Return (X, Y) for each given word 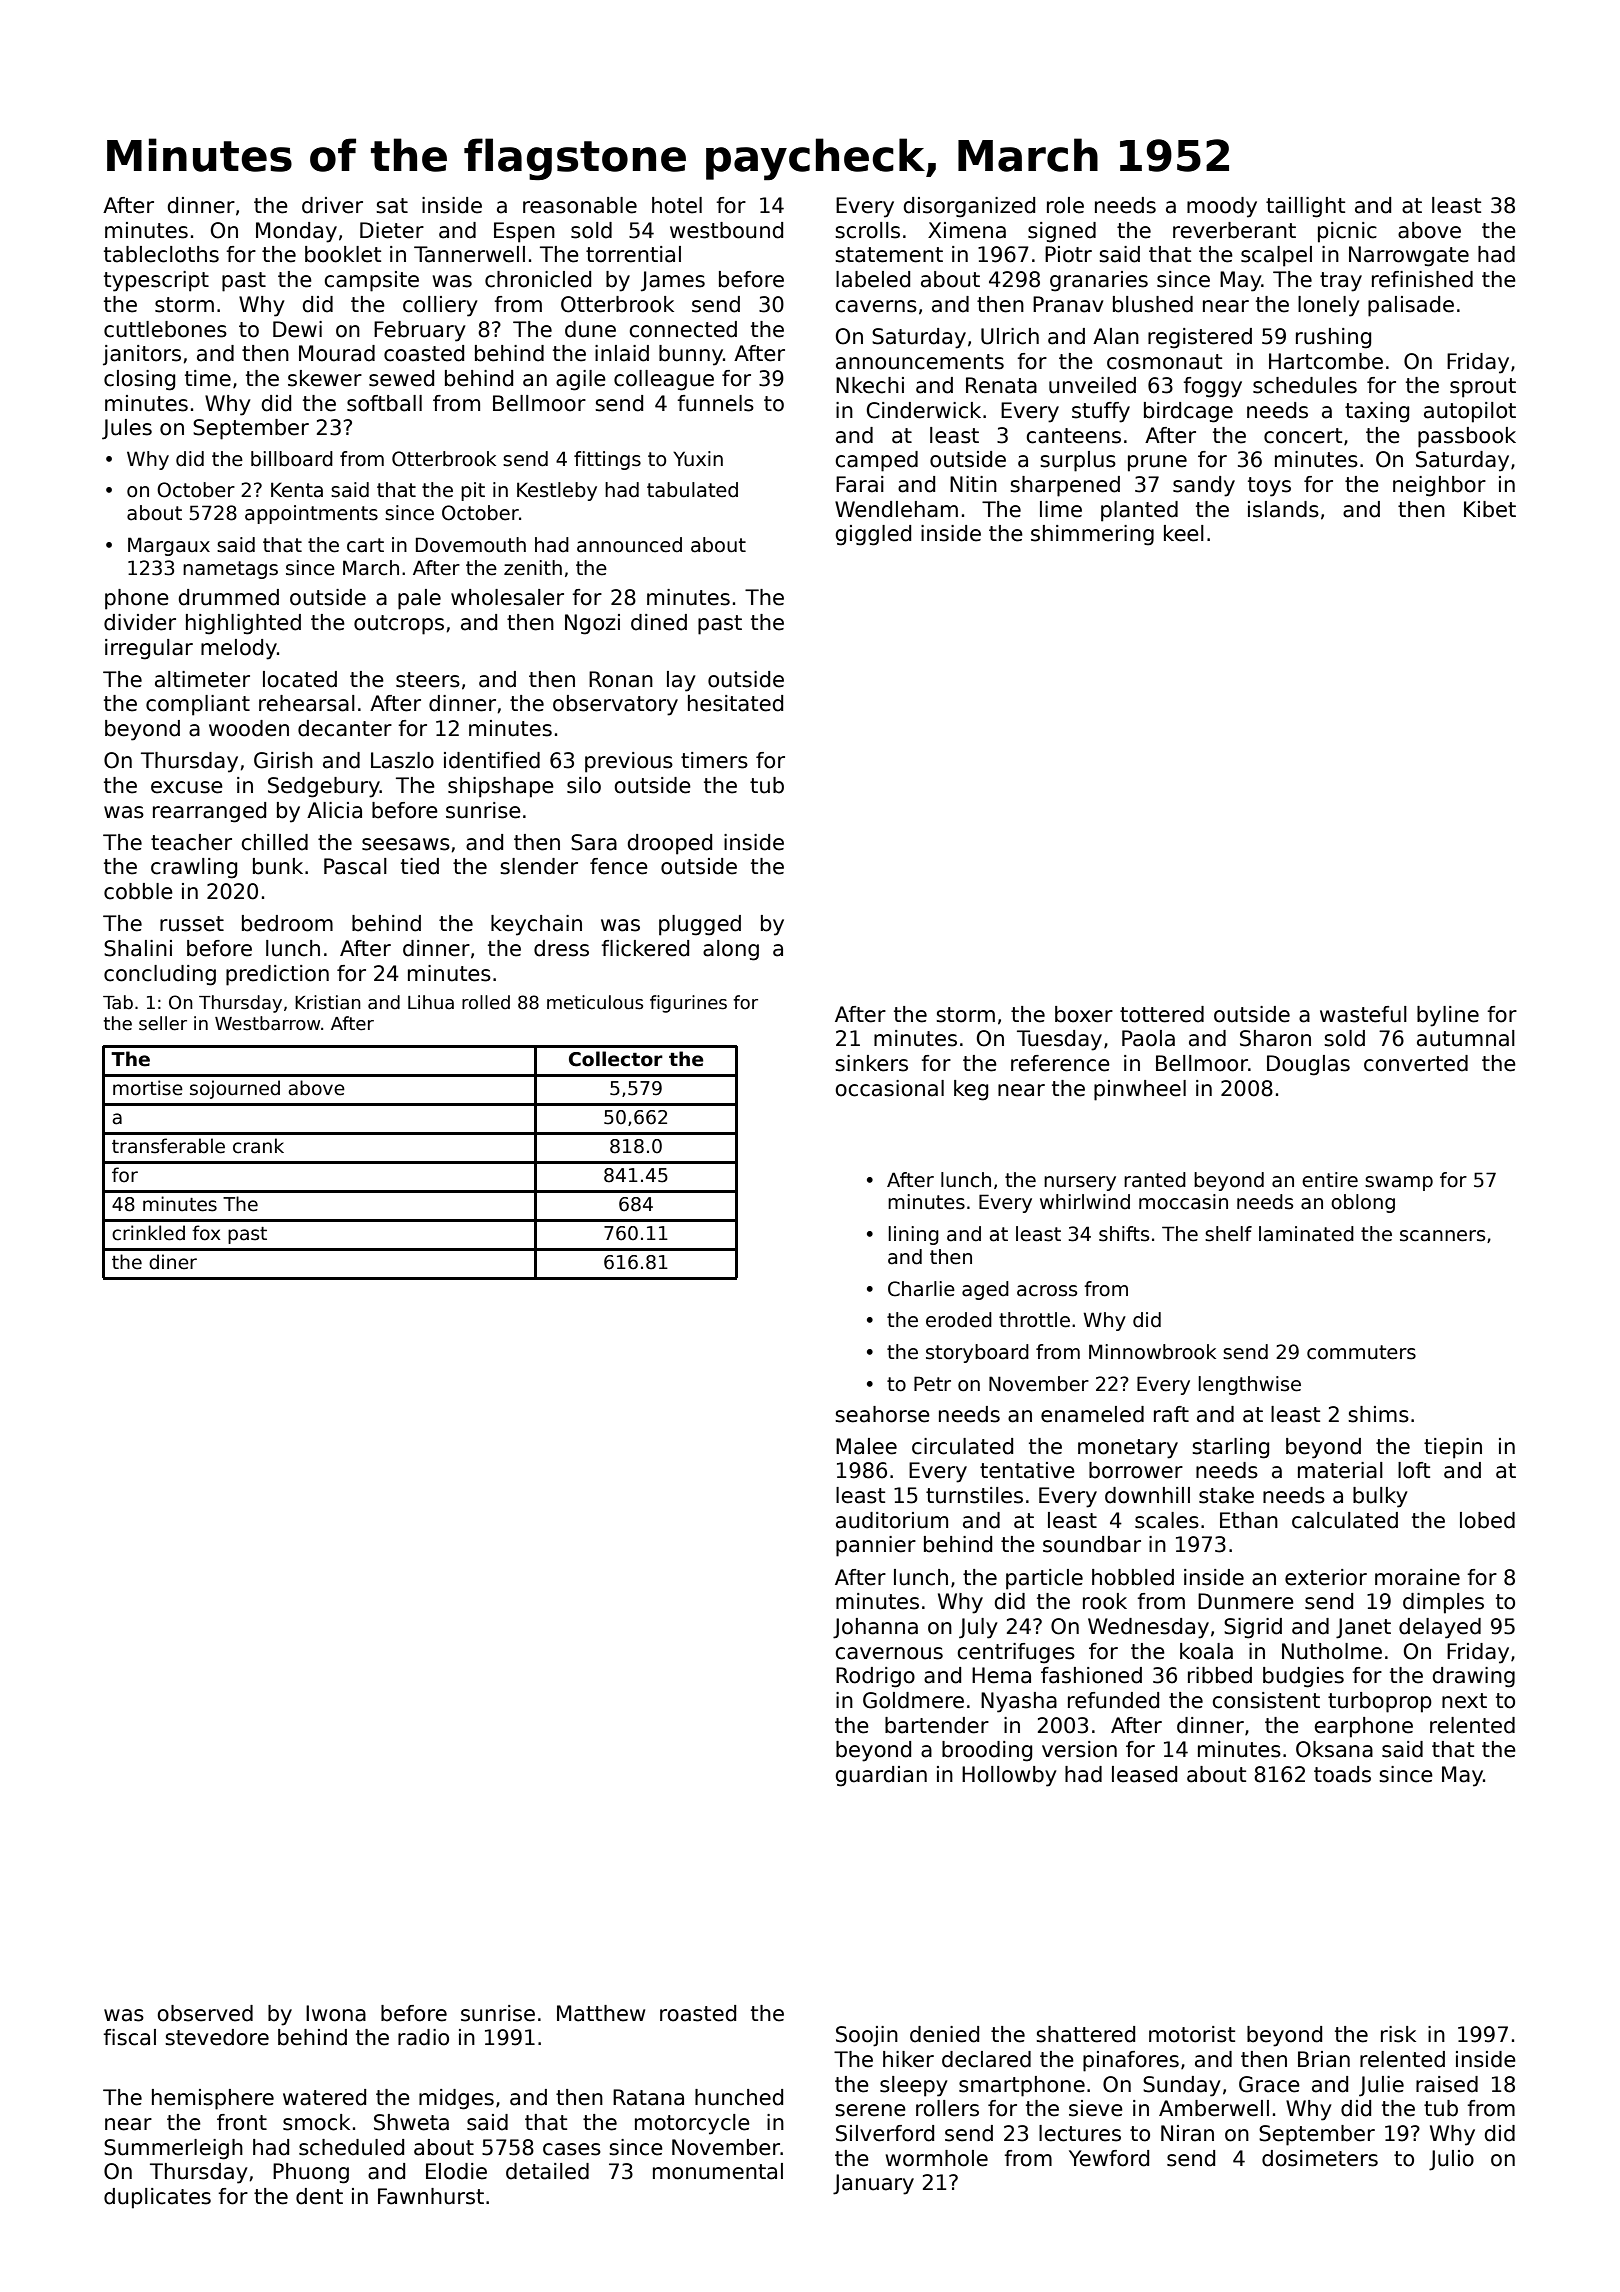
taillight (1305, 207)
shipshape (501, 787)
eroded (959, 1320)
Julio (1451, 2160)
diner (173, 1262)
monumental (718, 2171)
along (731, 950)
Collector (616, 1059)
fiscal (129, 2037)
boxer (1084, 1014)
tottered (1162, 1014)
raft (1171, 1414)
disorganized (969, 207)
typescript (156, 281)
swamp (1399, 1183)
